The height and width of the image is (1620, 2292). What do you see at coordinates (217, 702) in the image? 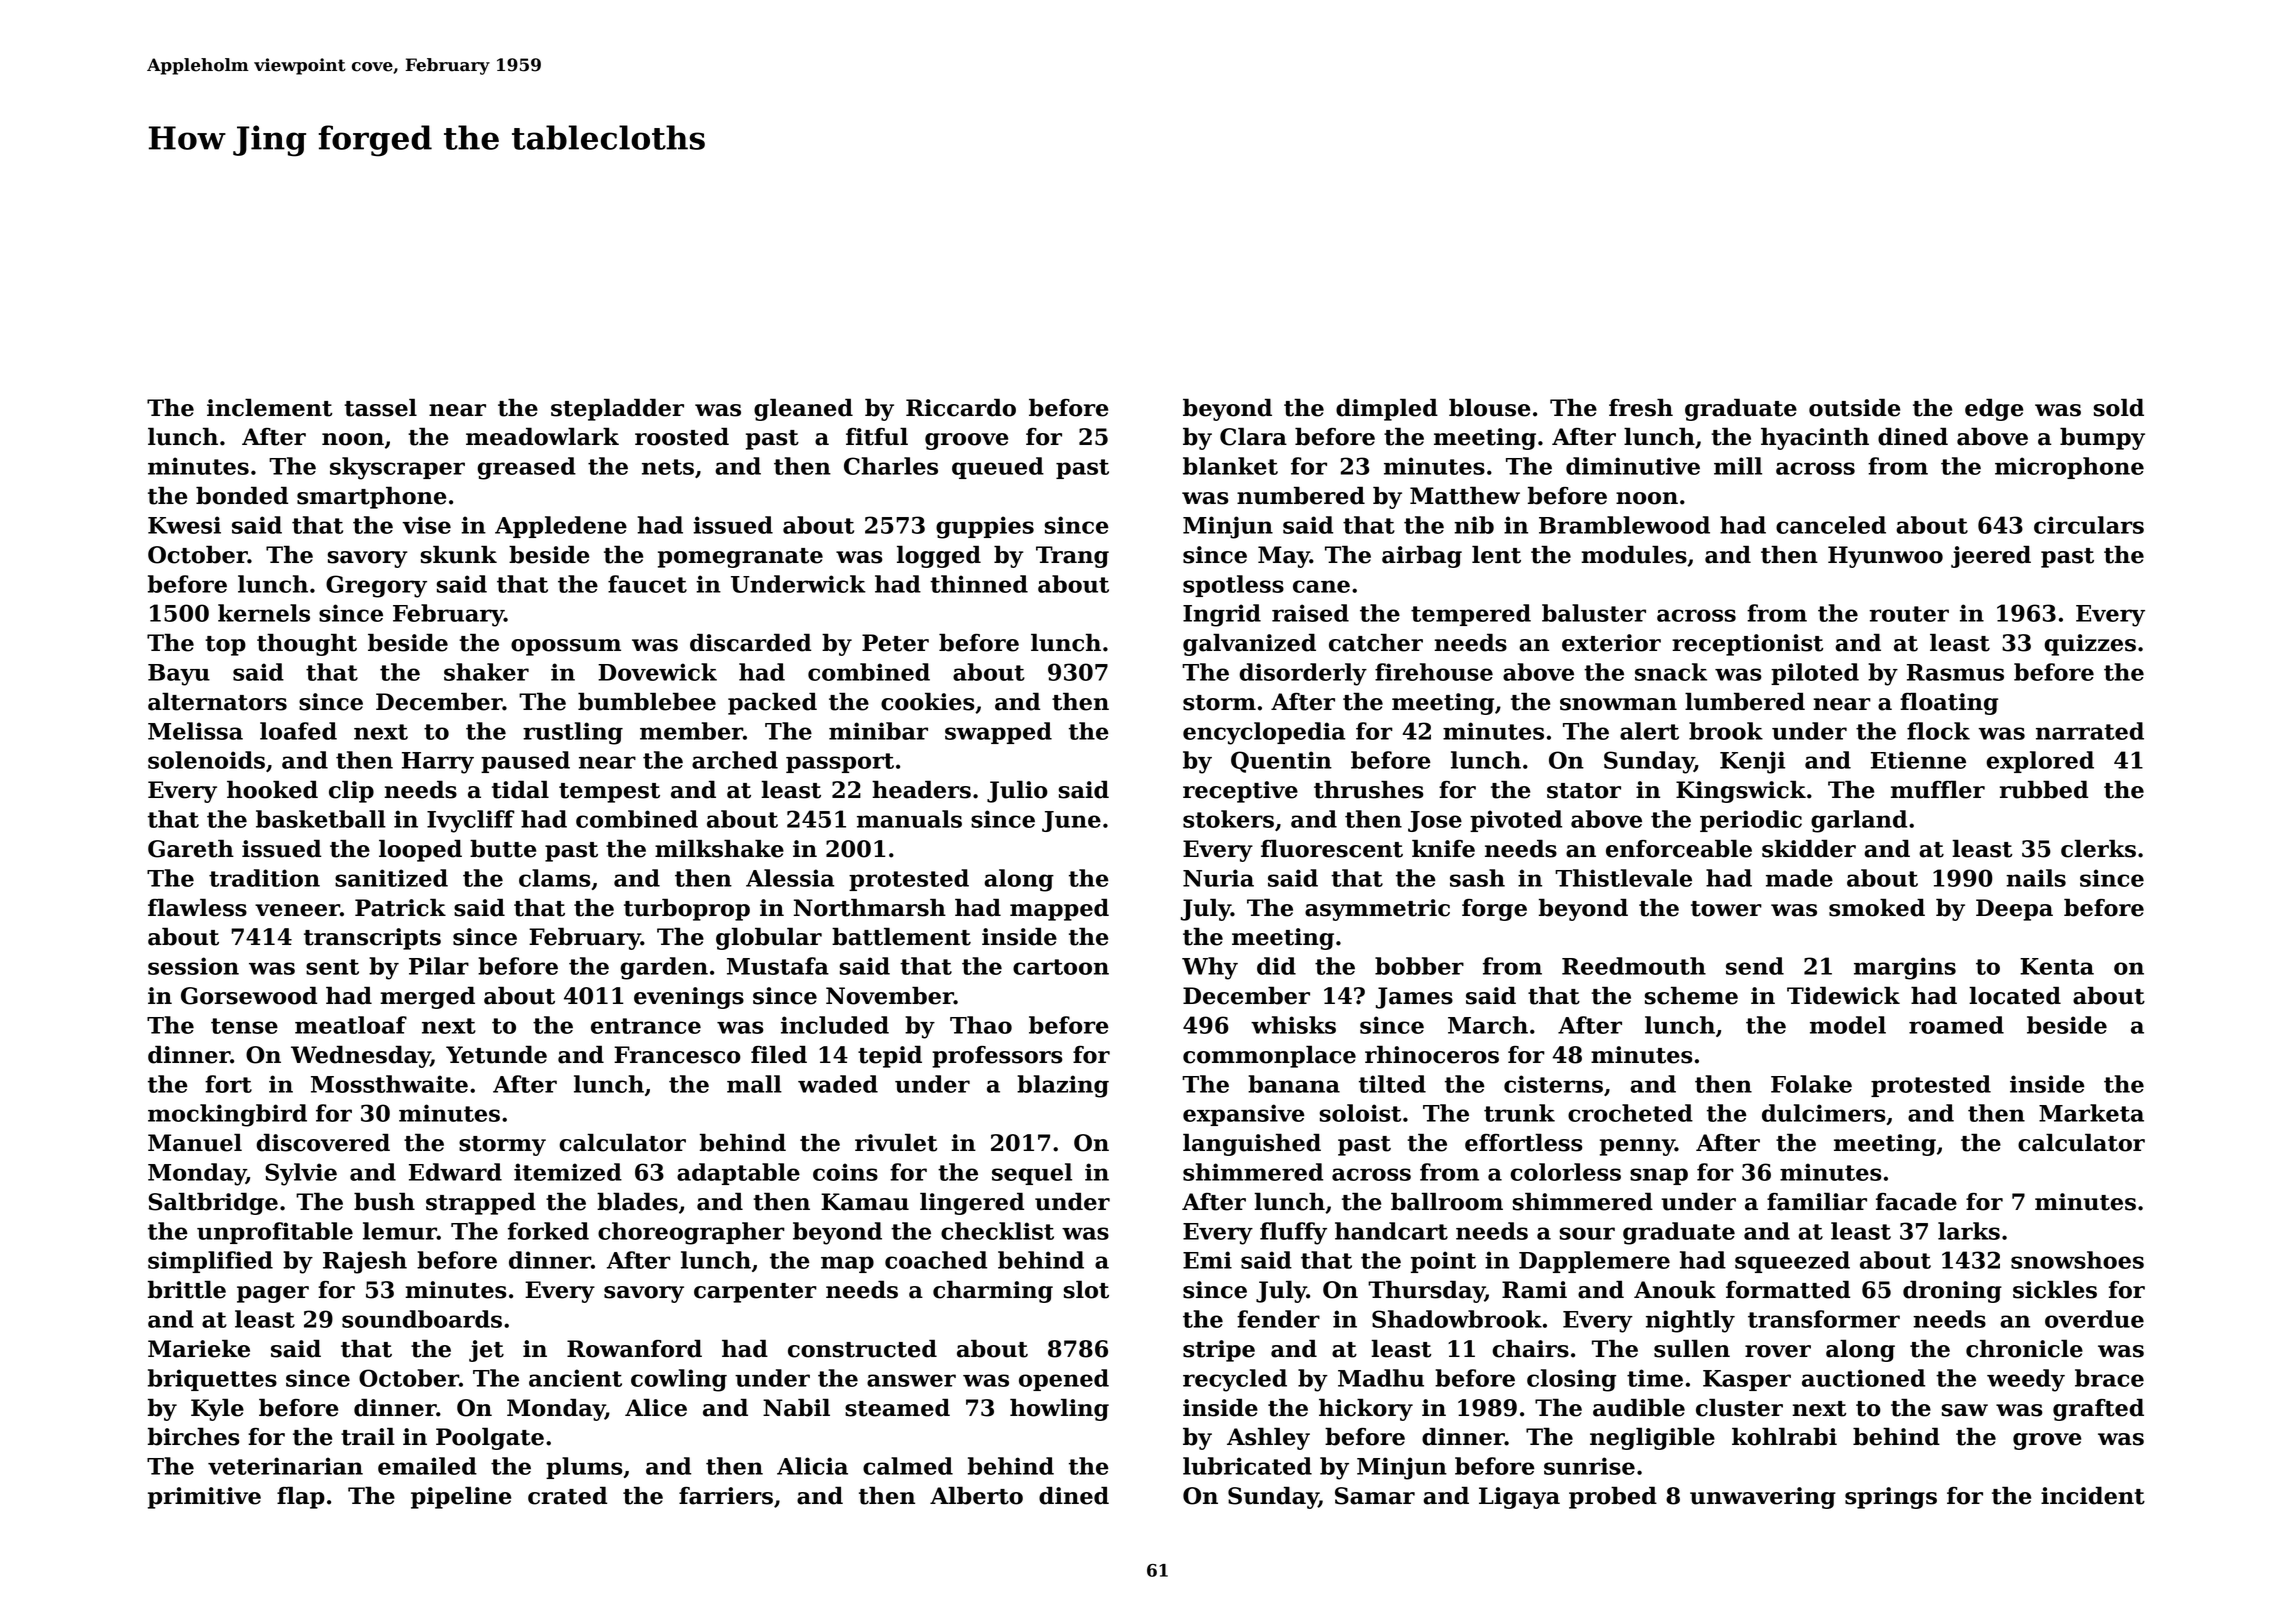
I see `alternators` at bounding box center [217, 702].
